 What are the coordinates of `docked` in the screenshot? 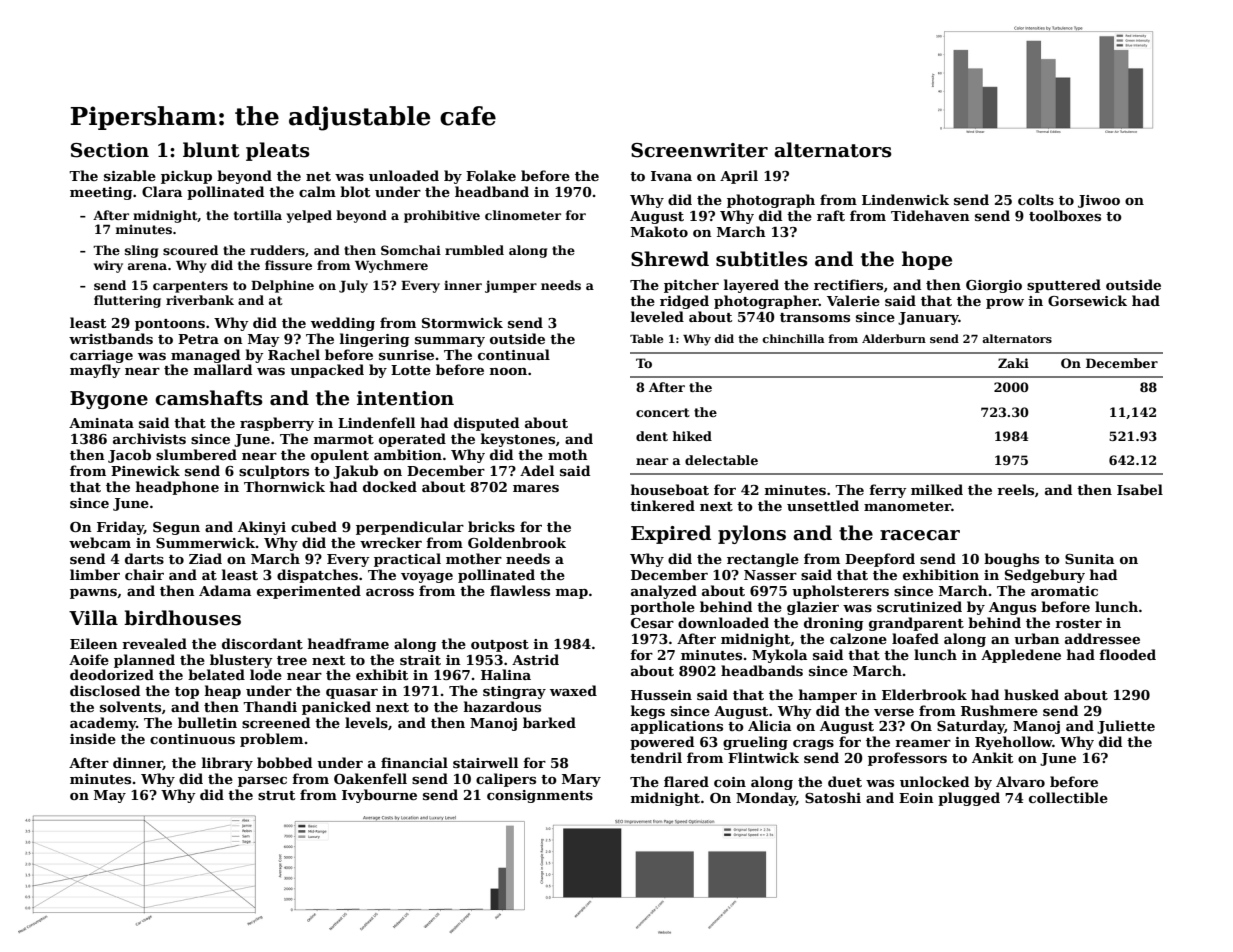 It's located at (390, 486).
